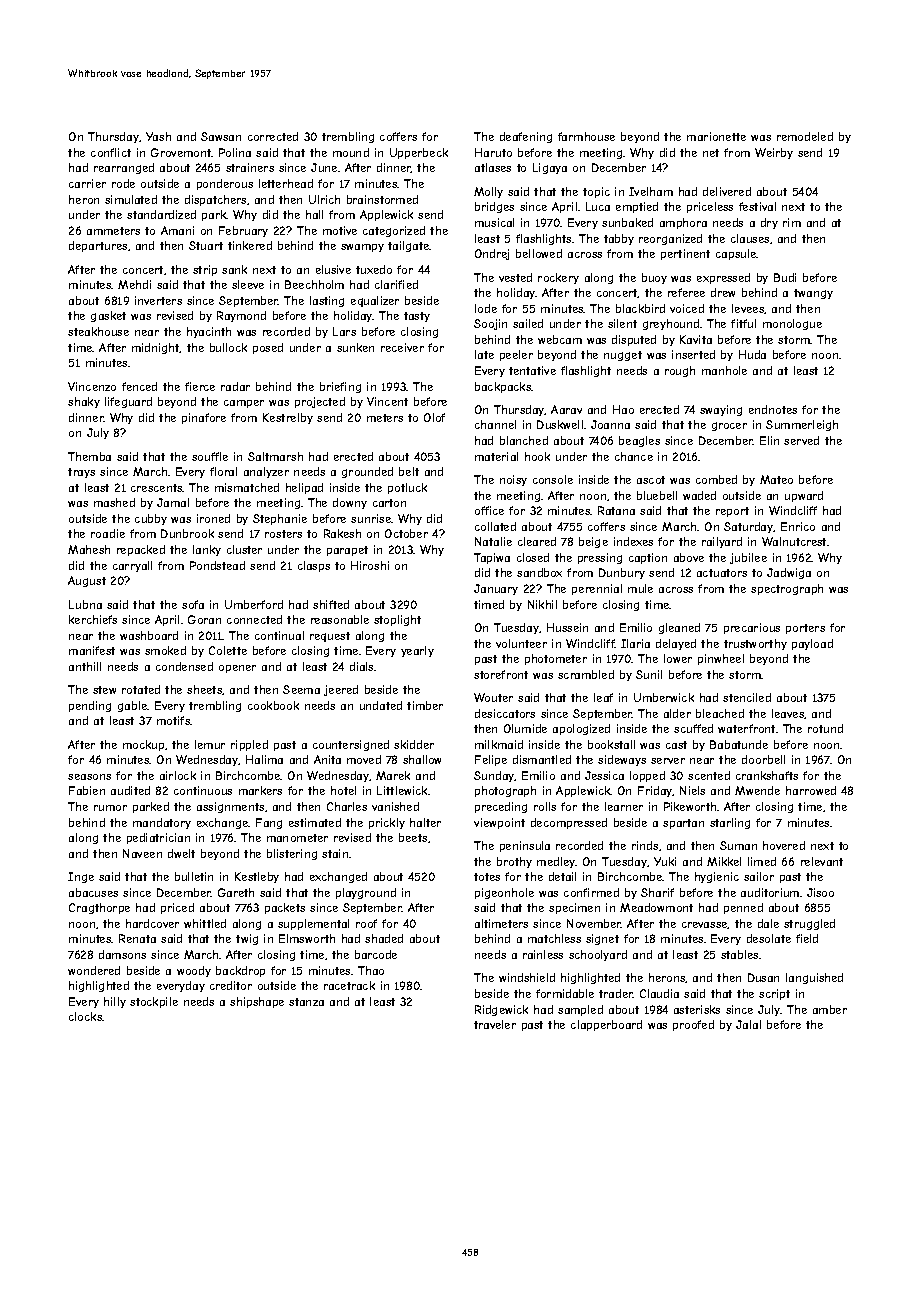 The height and width of the document is (1314, 924). Describe the element at coordinates (739, 744) in the document. I see `Babatunde` at that location.
